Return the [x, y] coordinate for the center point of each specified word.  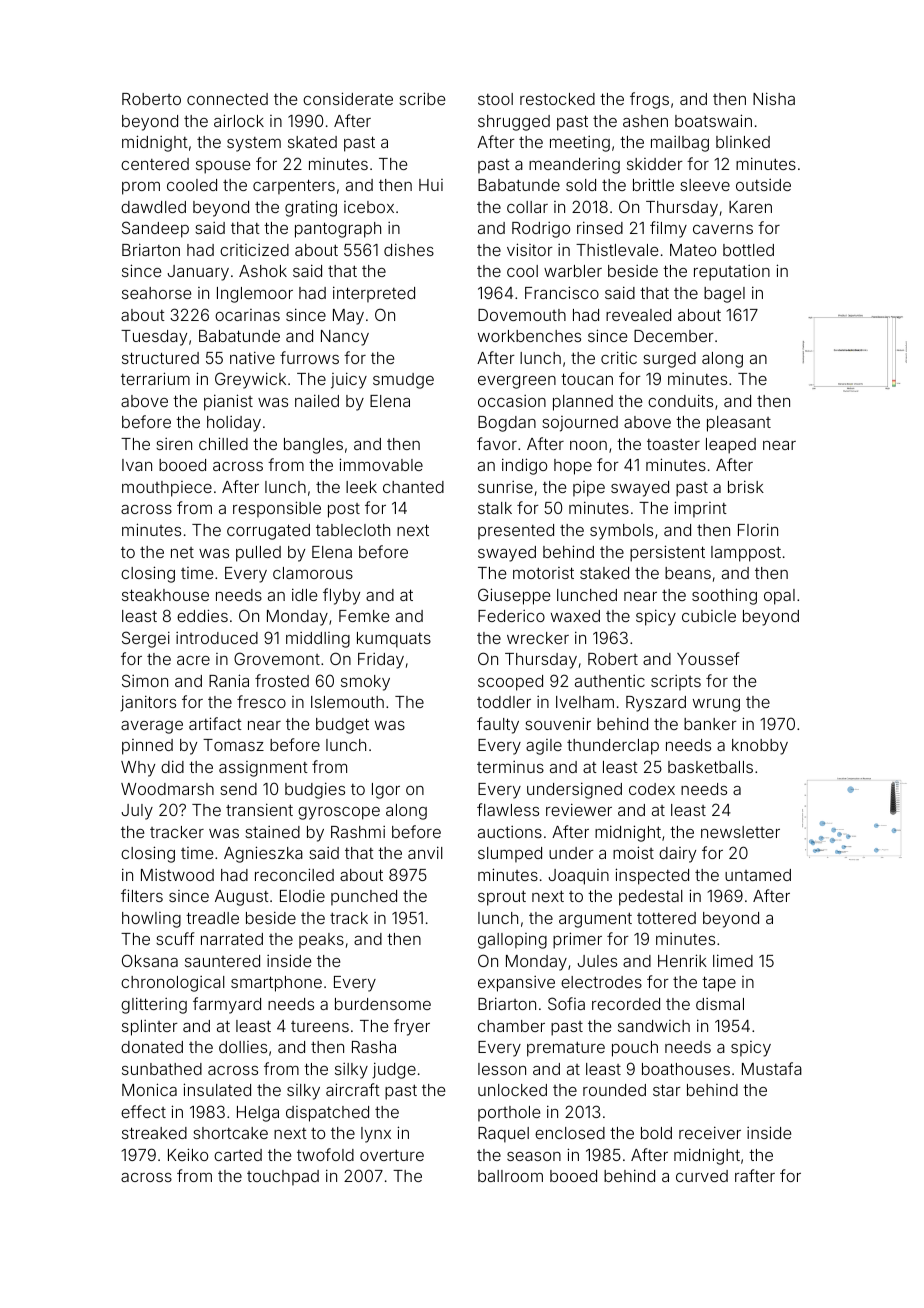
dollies [243, 1047]
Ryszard [656, 704]
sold [581, 185]
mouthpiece [167, 489]
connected [227, 99]
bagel [724, 295]
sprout [502, 898]
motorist [543, 573]
